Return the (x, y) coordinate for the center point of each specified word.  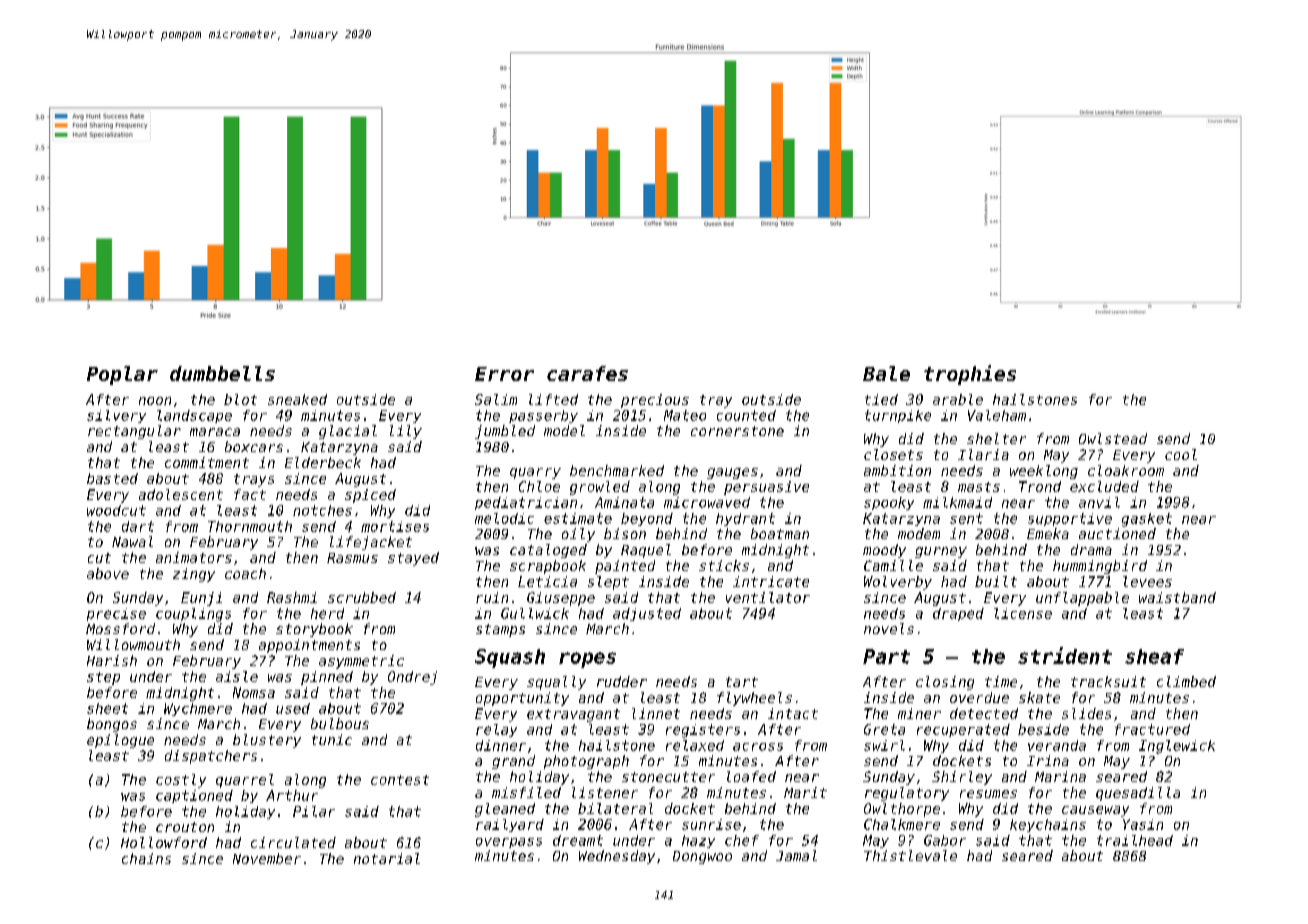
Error (504, 374)
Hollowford (164, 842)
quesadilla (1138, 794)
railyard (510, 825)
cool (1181, 454)
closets (893, 454)
